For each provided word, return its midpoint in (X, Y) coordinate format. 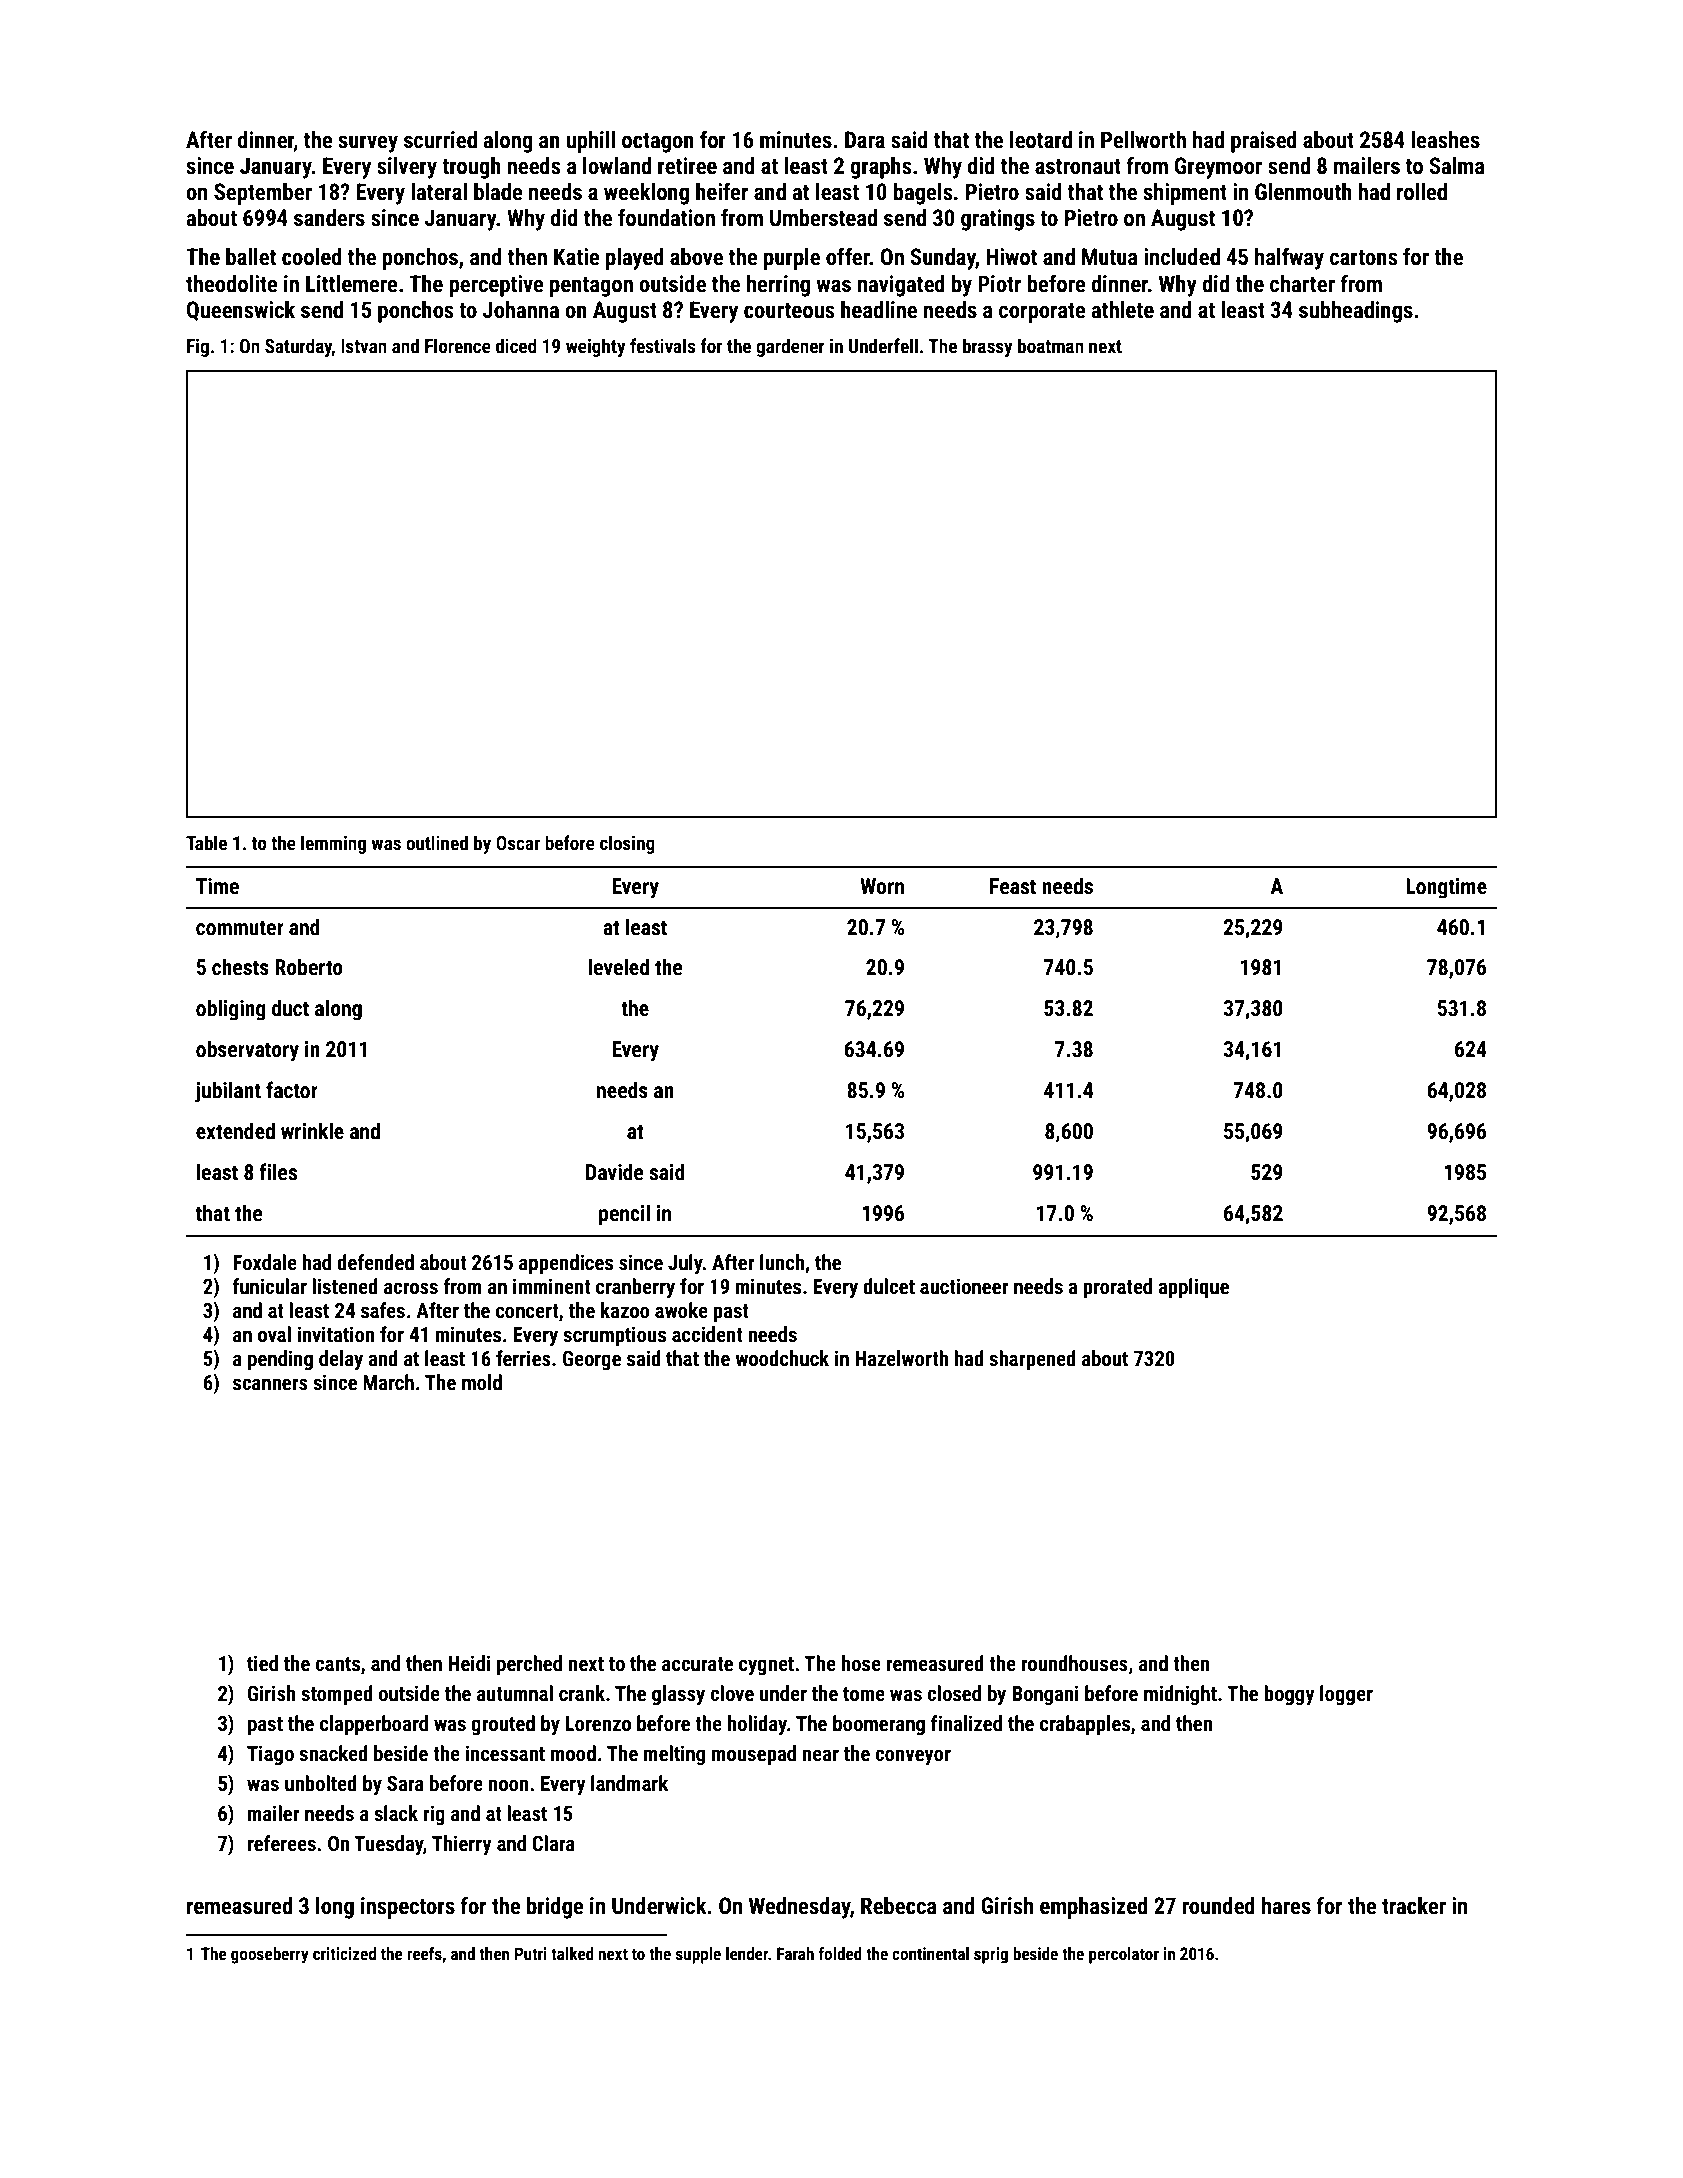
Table (206, 842)
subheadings (1356, 312)
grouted (503, 1725)
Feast (1013, 886)
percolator (1124, 1955)
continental (930, 1953)
